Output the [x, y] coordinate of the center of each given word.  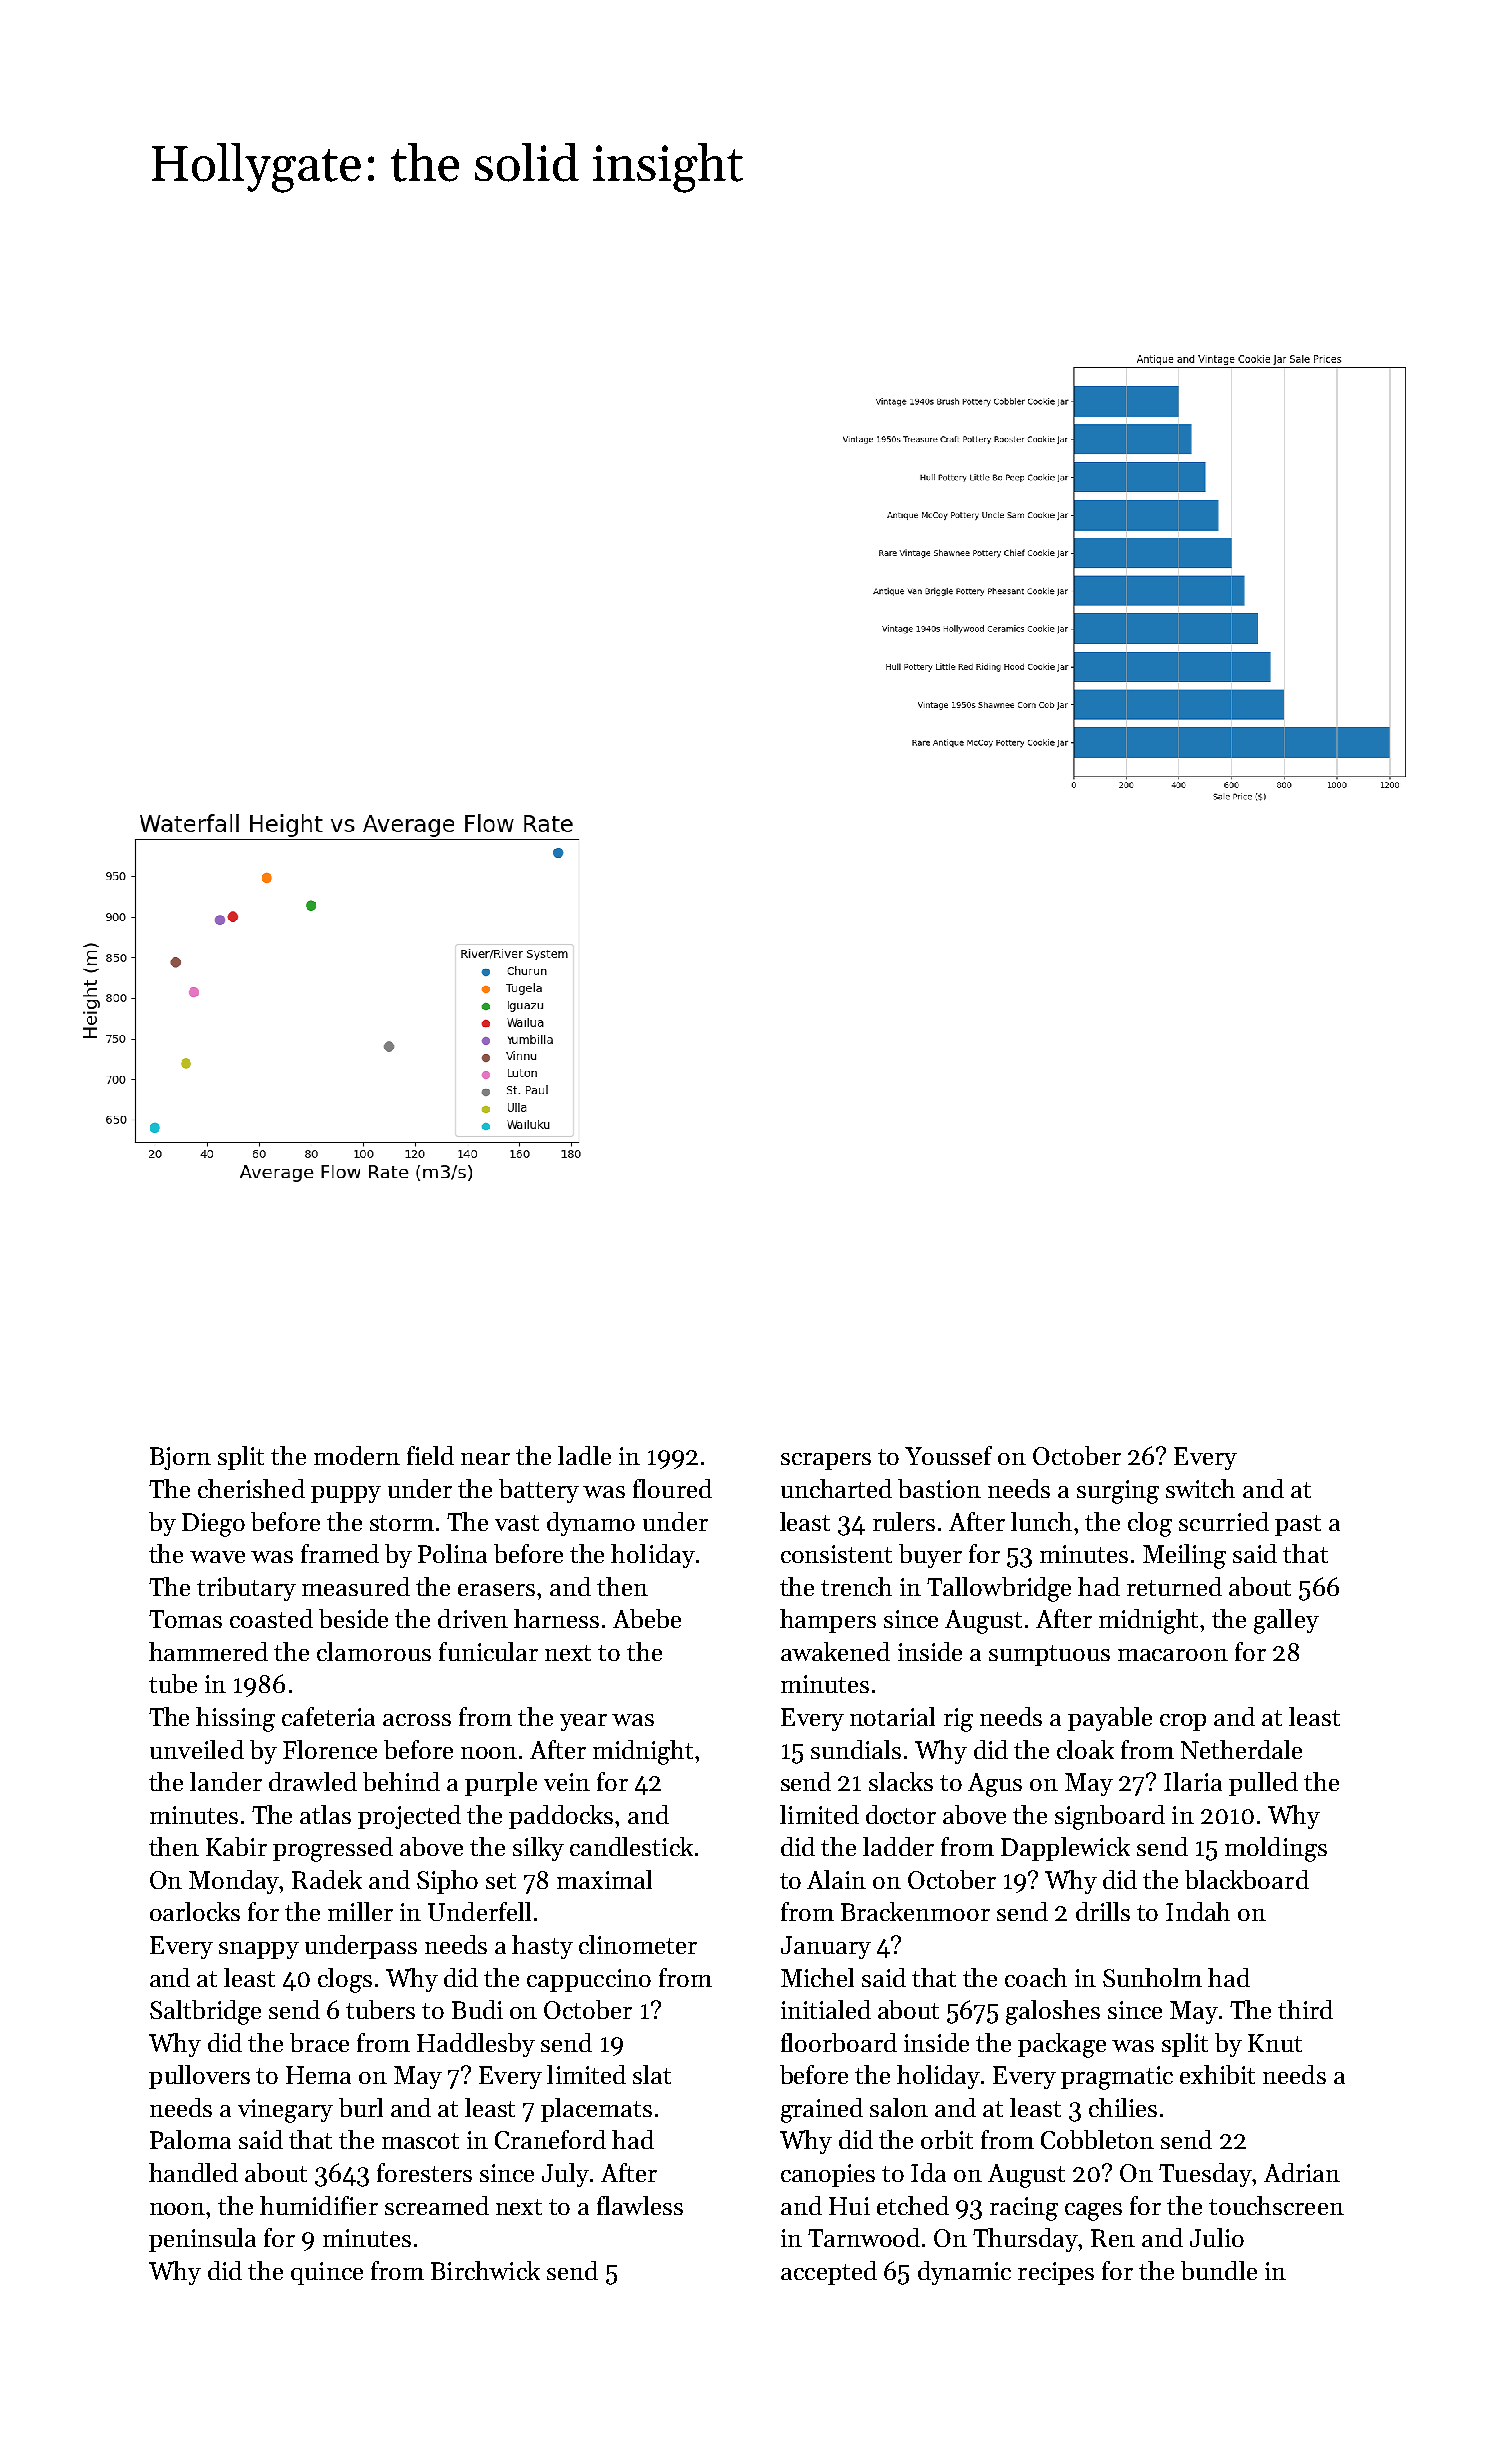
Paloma [190, 2139]
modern [357, 1455]
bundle [1219, 2270]
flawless [640, 2205]
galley [1286, 1621]
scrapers [826, 1461]
